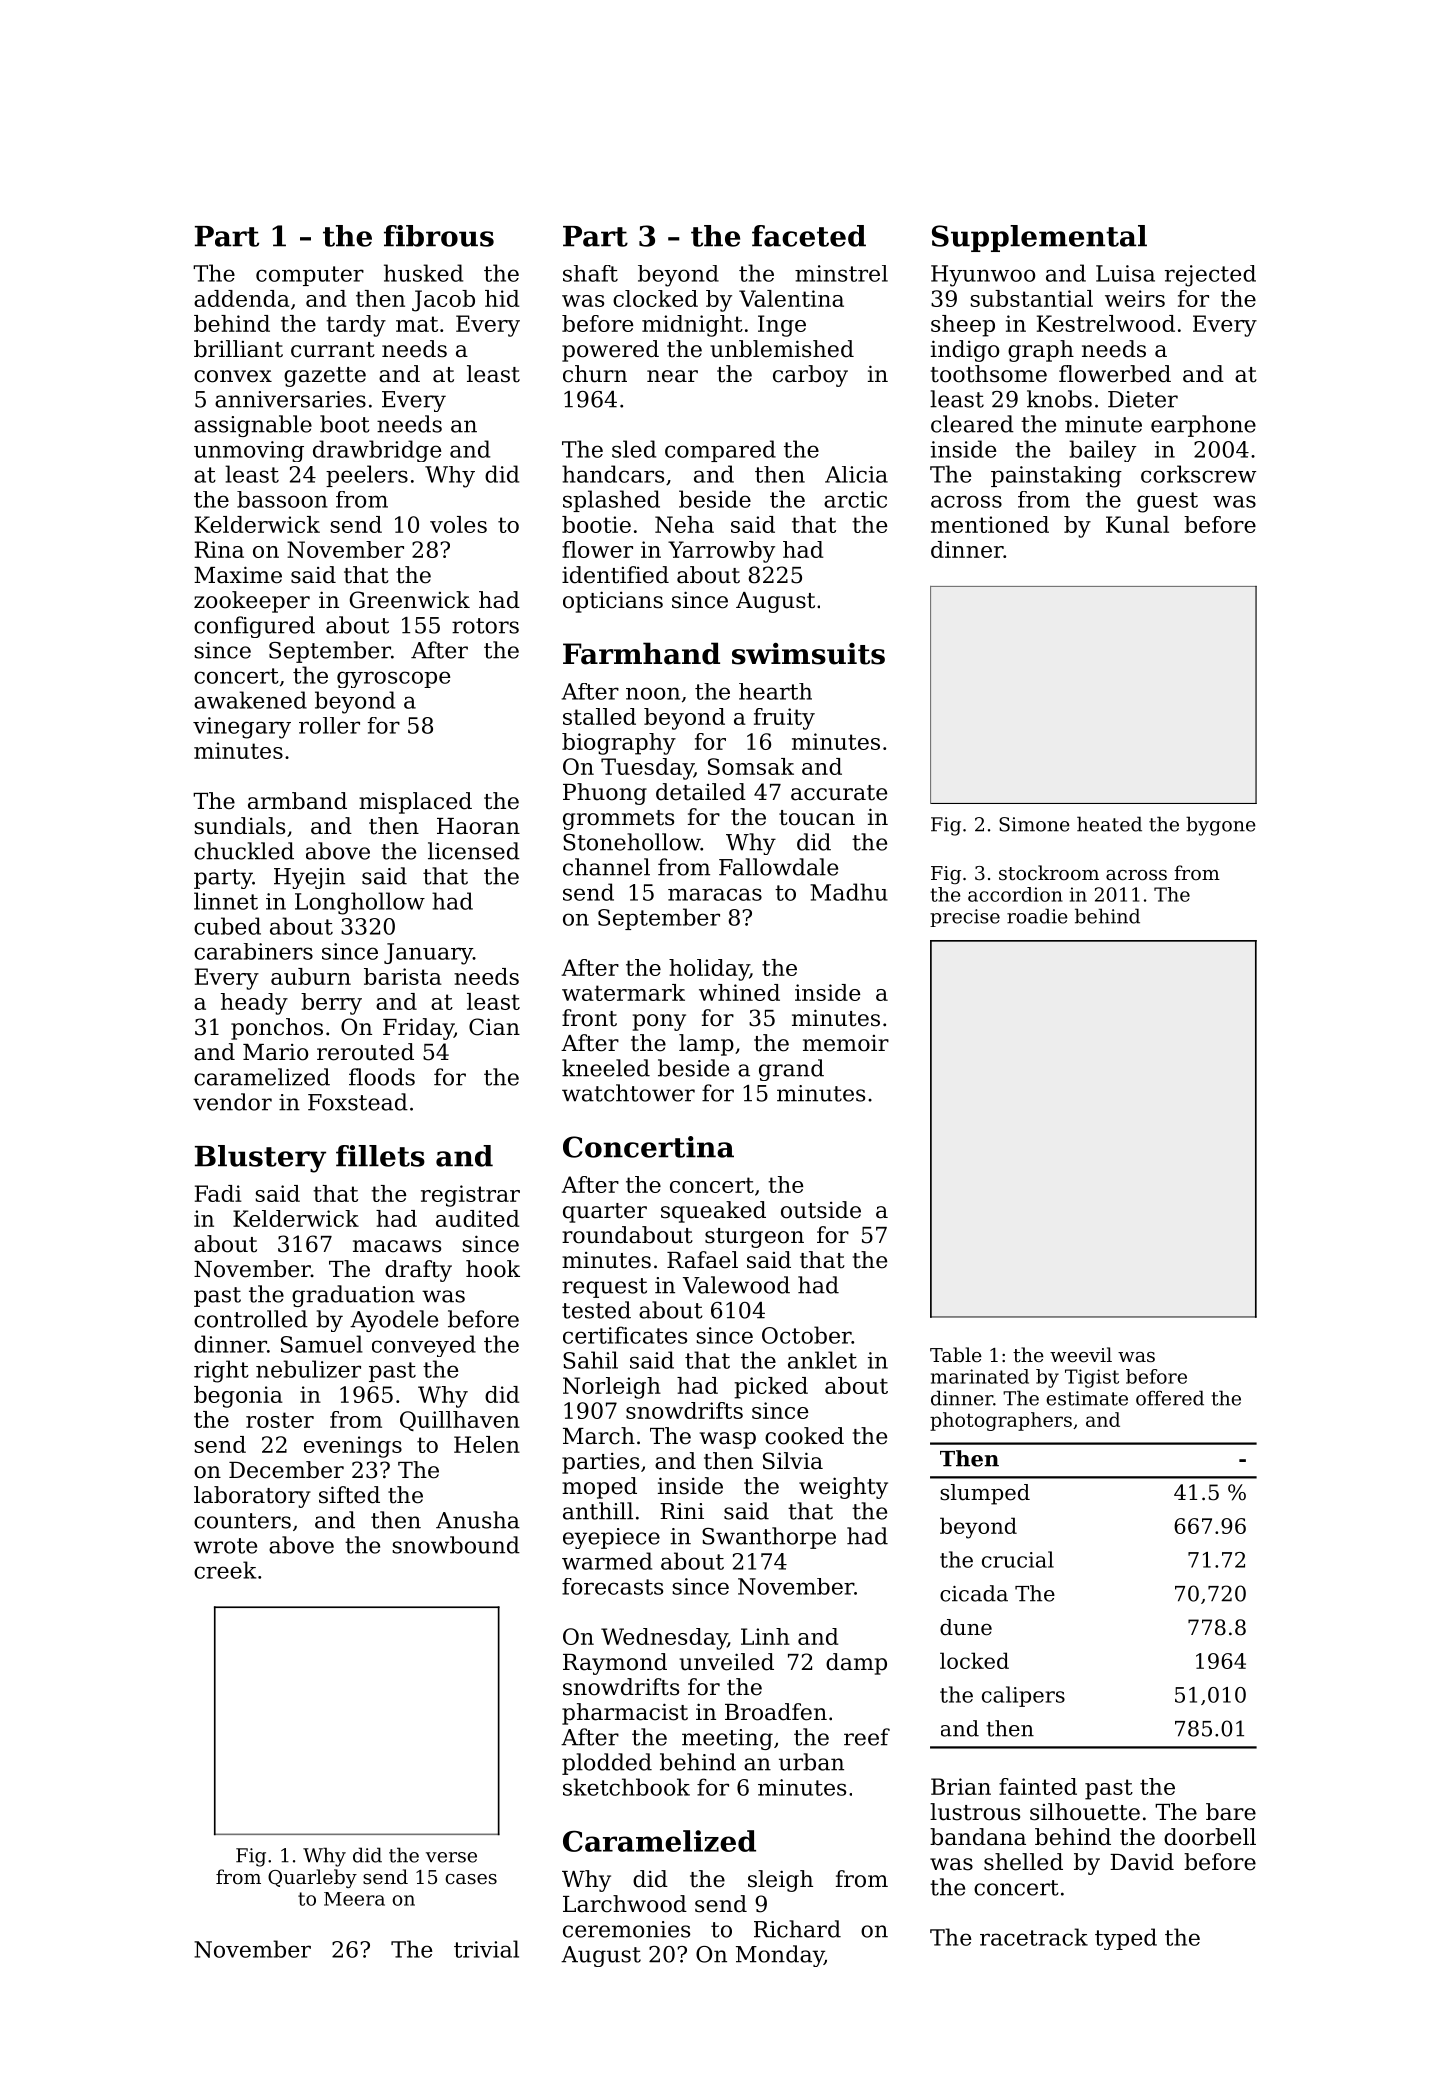  I want to click on lamp, so click(706, 1045).
